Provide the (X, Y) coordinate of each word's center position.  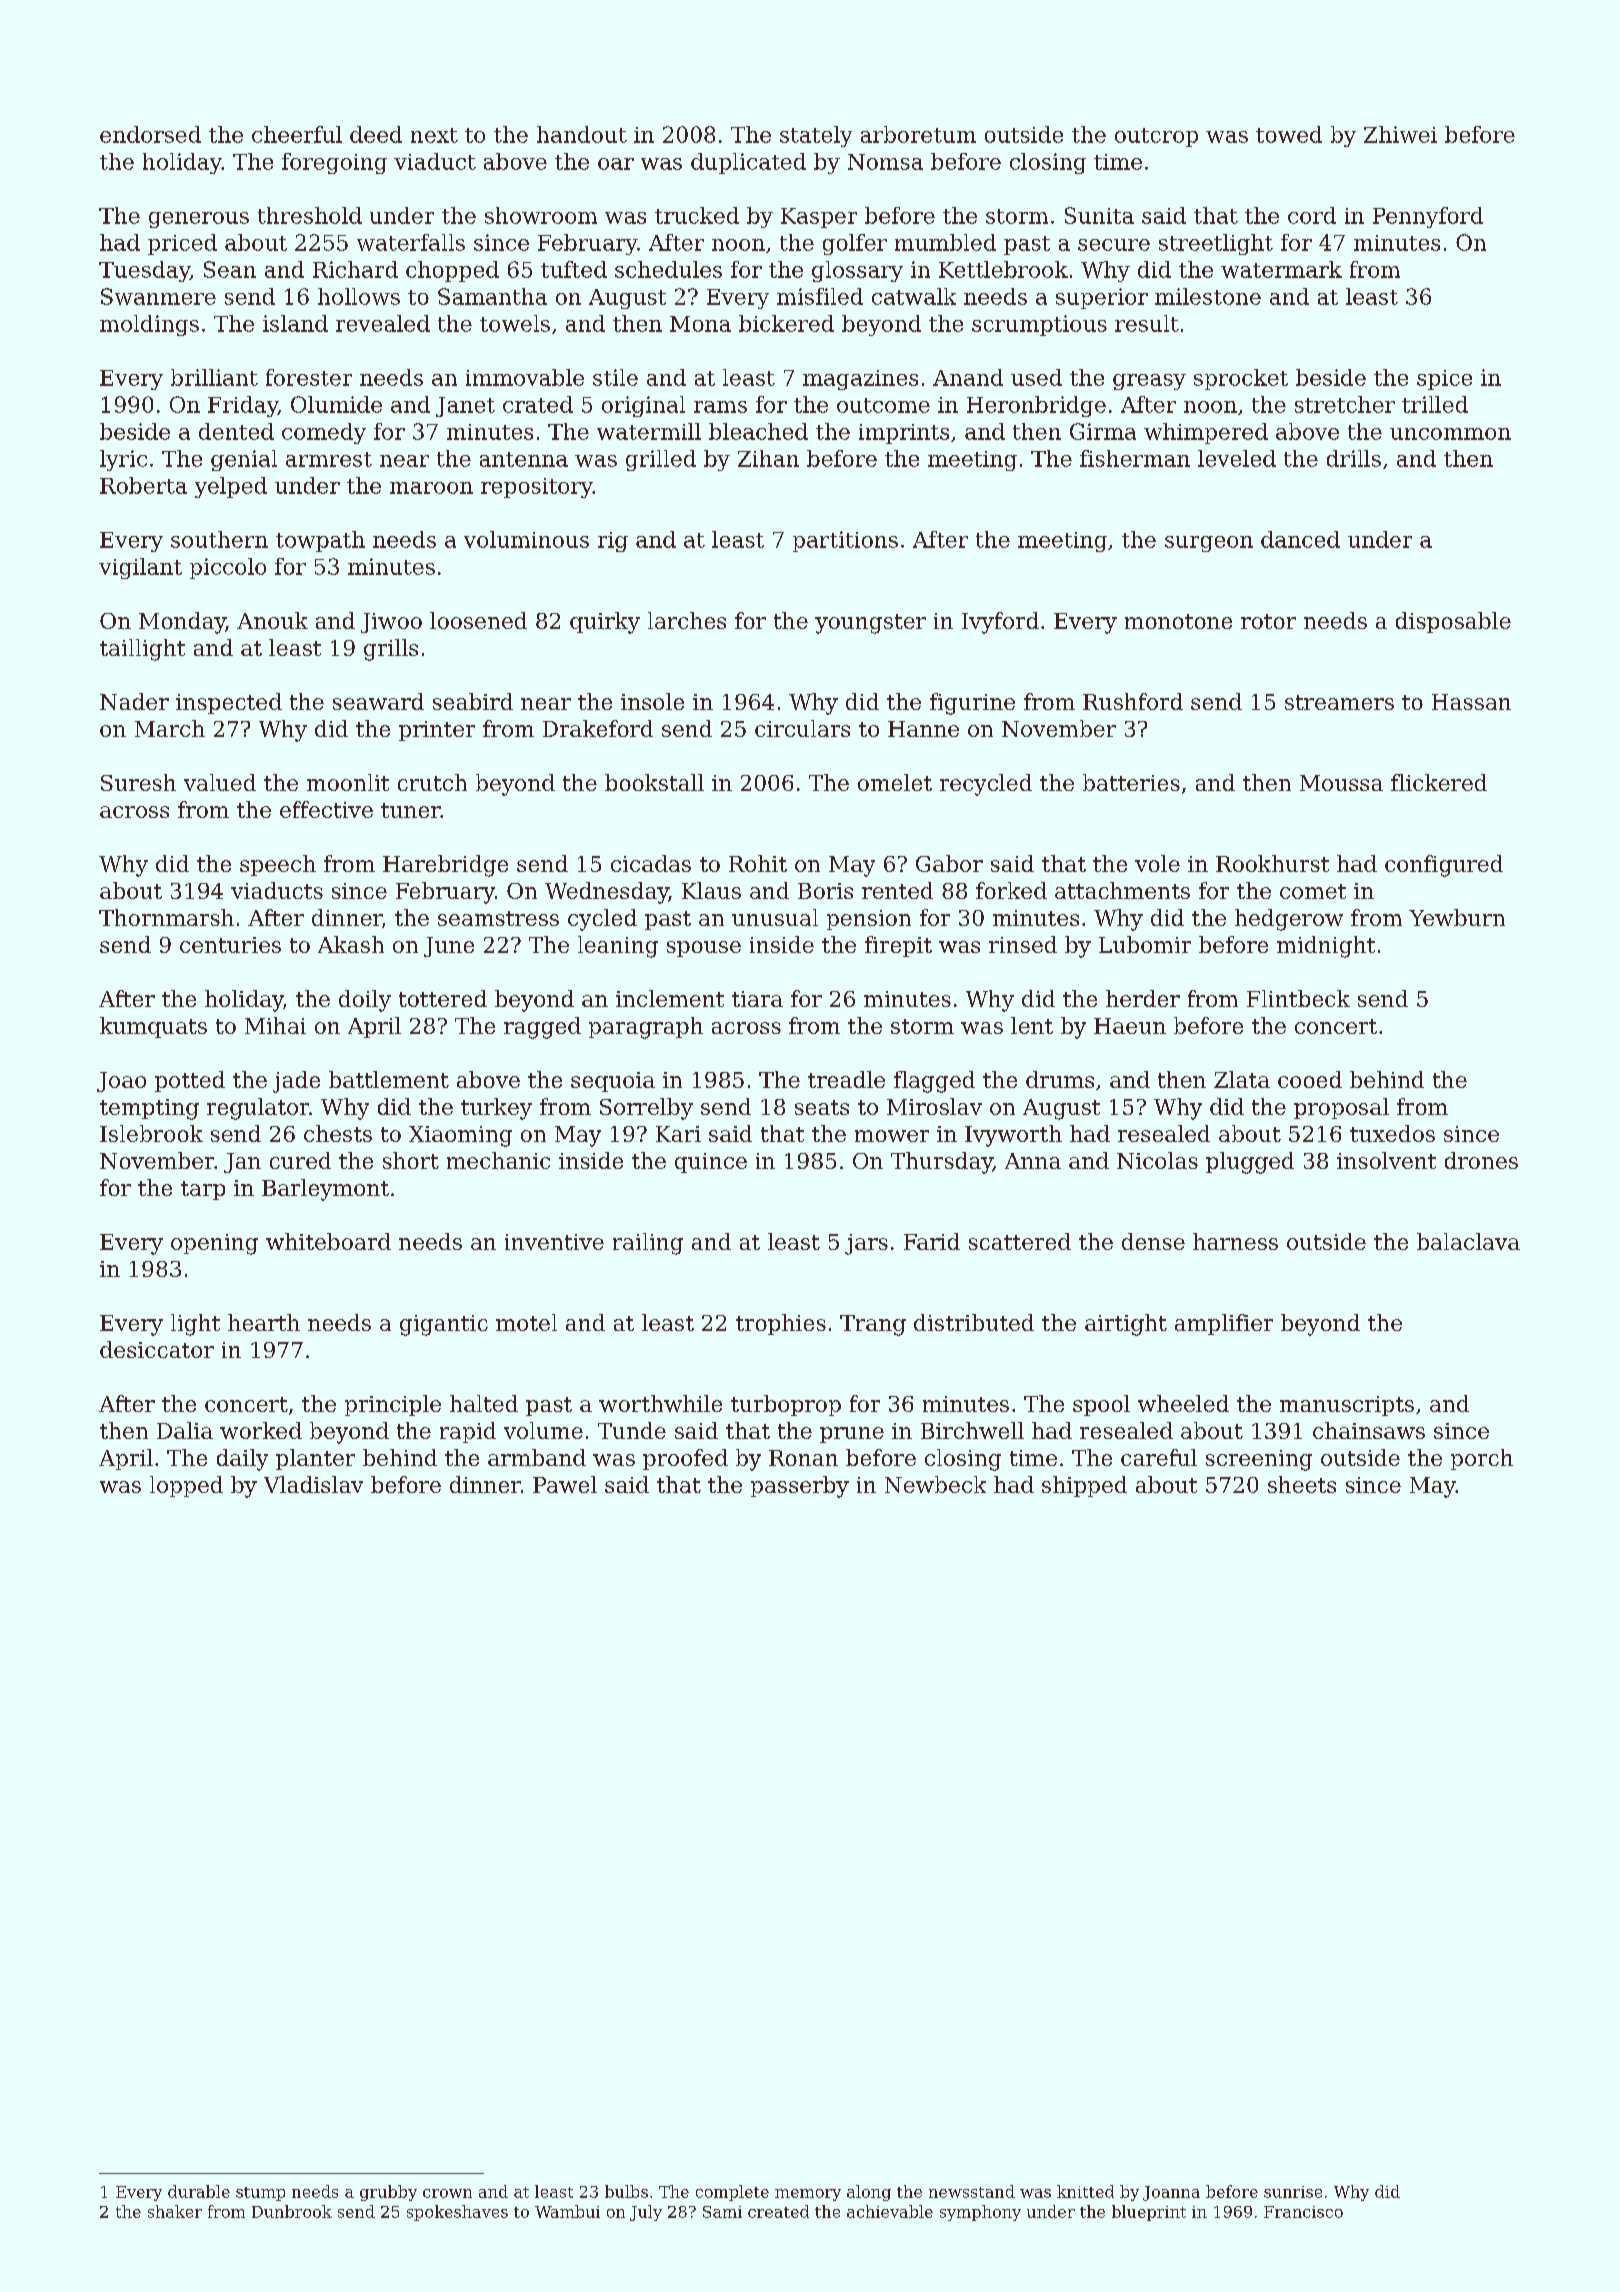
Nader (134, 701)
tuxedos (1392, 1133)
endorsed (150, 134)
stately (816, 136)
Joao (121, 1082)
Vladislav (313, 1484)
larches (687, 620)
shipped (1084, 1486)
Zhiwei (1400, 134)
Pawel (565, 1484)
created (778, 2211)
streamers (1339, 702)
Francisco (1303, 2212)
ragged (542, 1028)
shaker (175, 2211)
